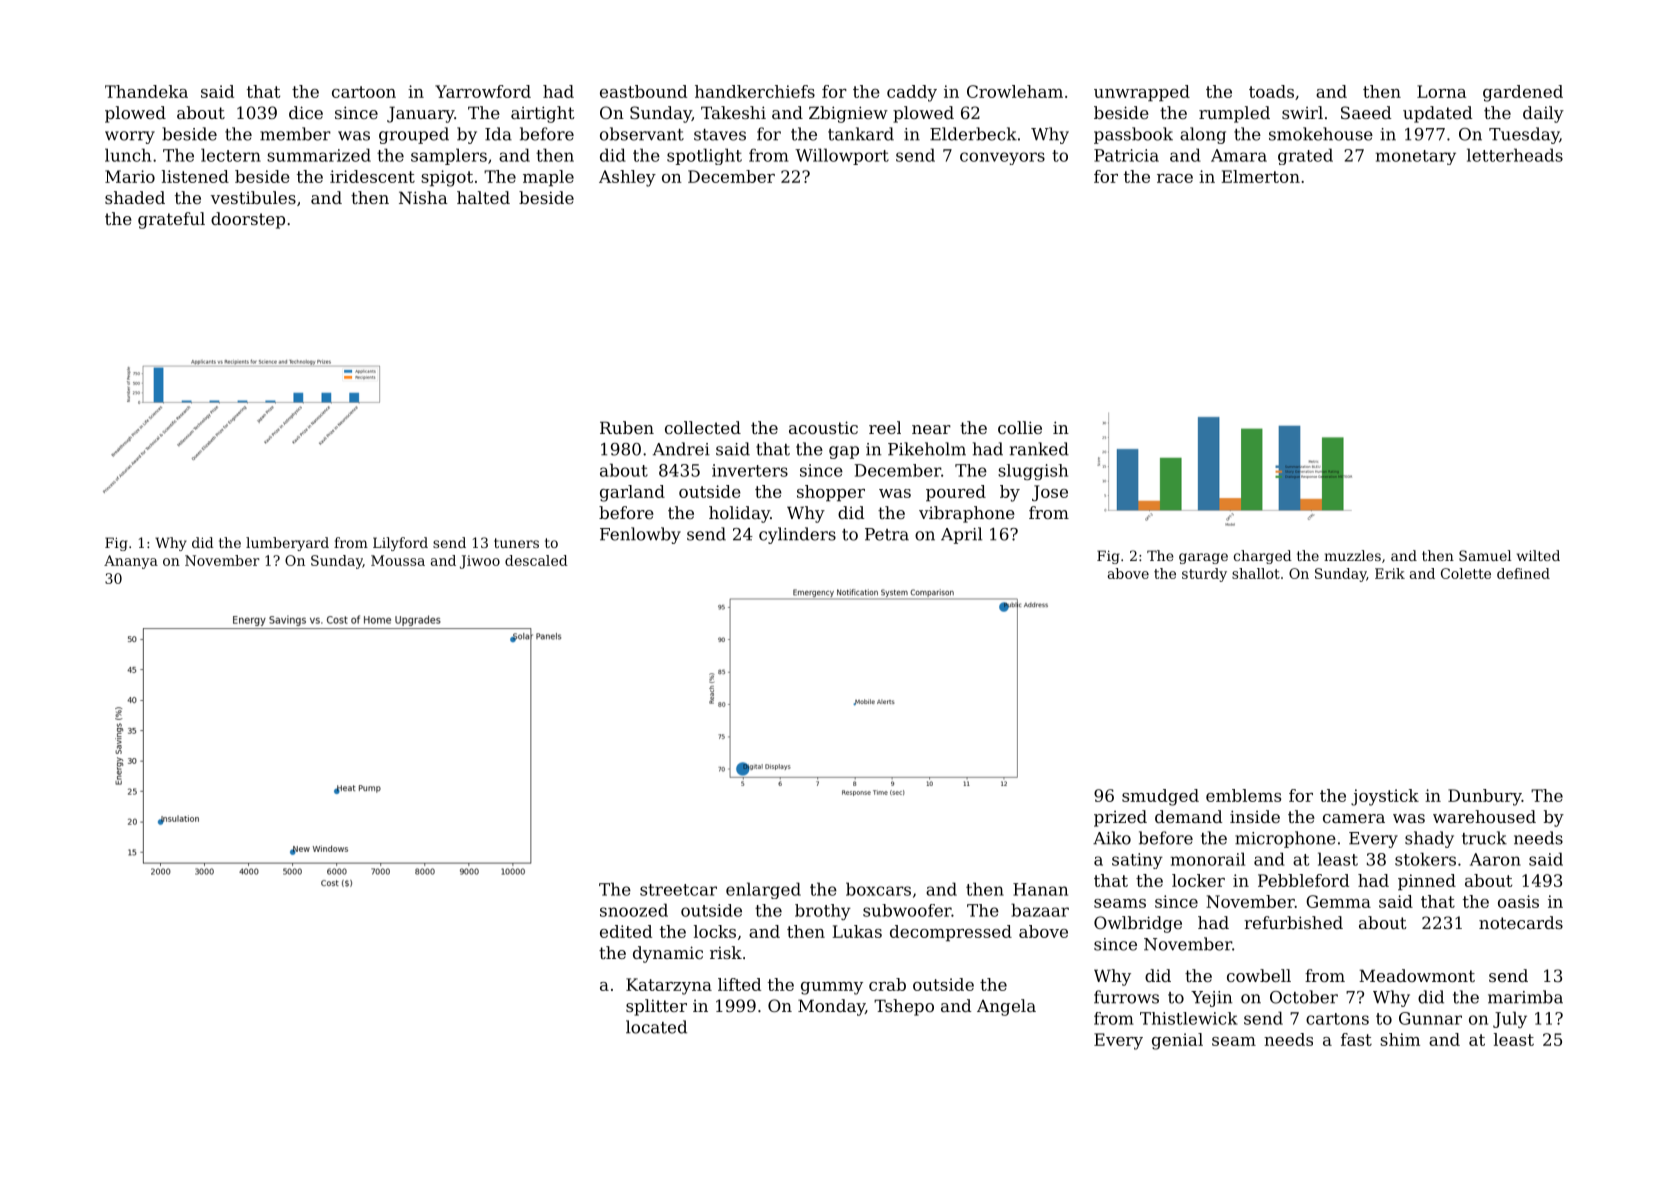 The image size is (1668, 1179). Describe the element at coordinates (1485, 797) in the page. I see `Dunbury` at that location.
